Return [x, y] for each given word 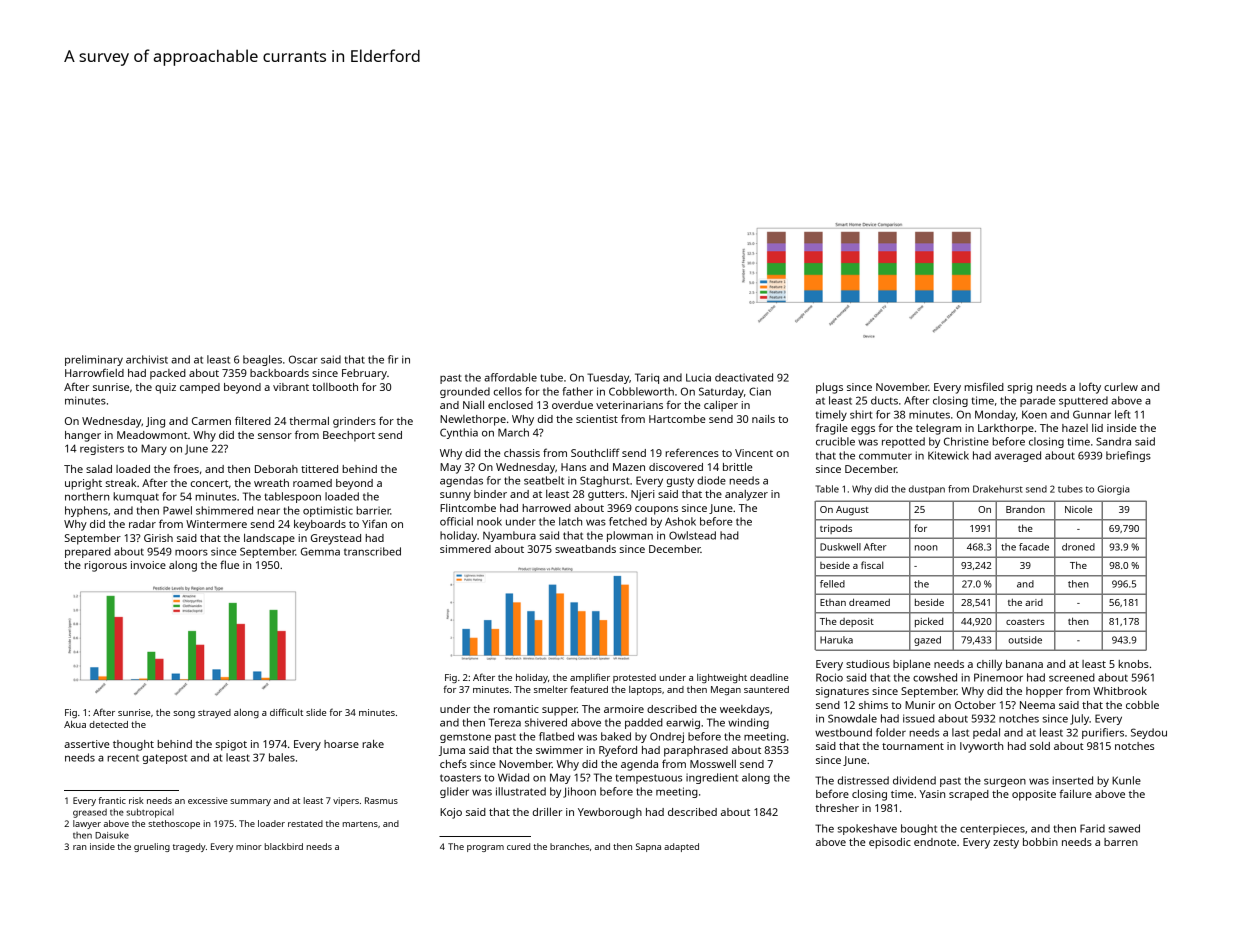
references [692, 452]
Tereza [505, 722]
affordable [510, 377]
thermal [309, 421]
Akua [75, 724]
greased [90, 813]
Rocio [829, 677]
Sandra [1113, 441]
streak [120, 483]
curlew [1121, 387]
